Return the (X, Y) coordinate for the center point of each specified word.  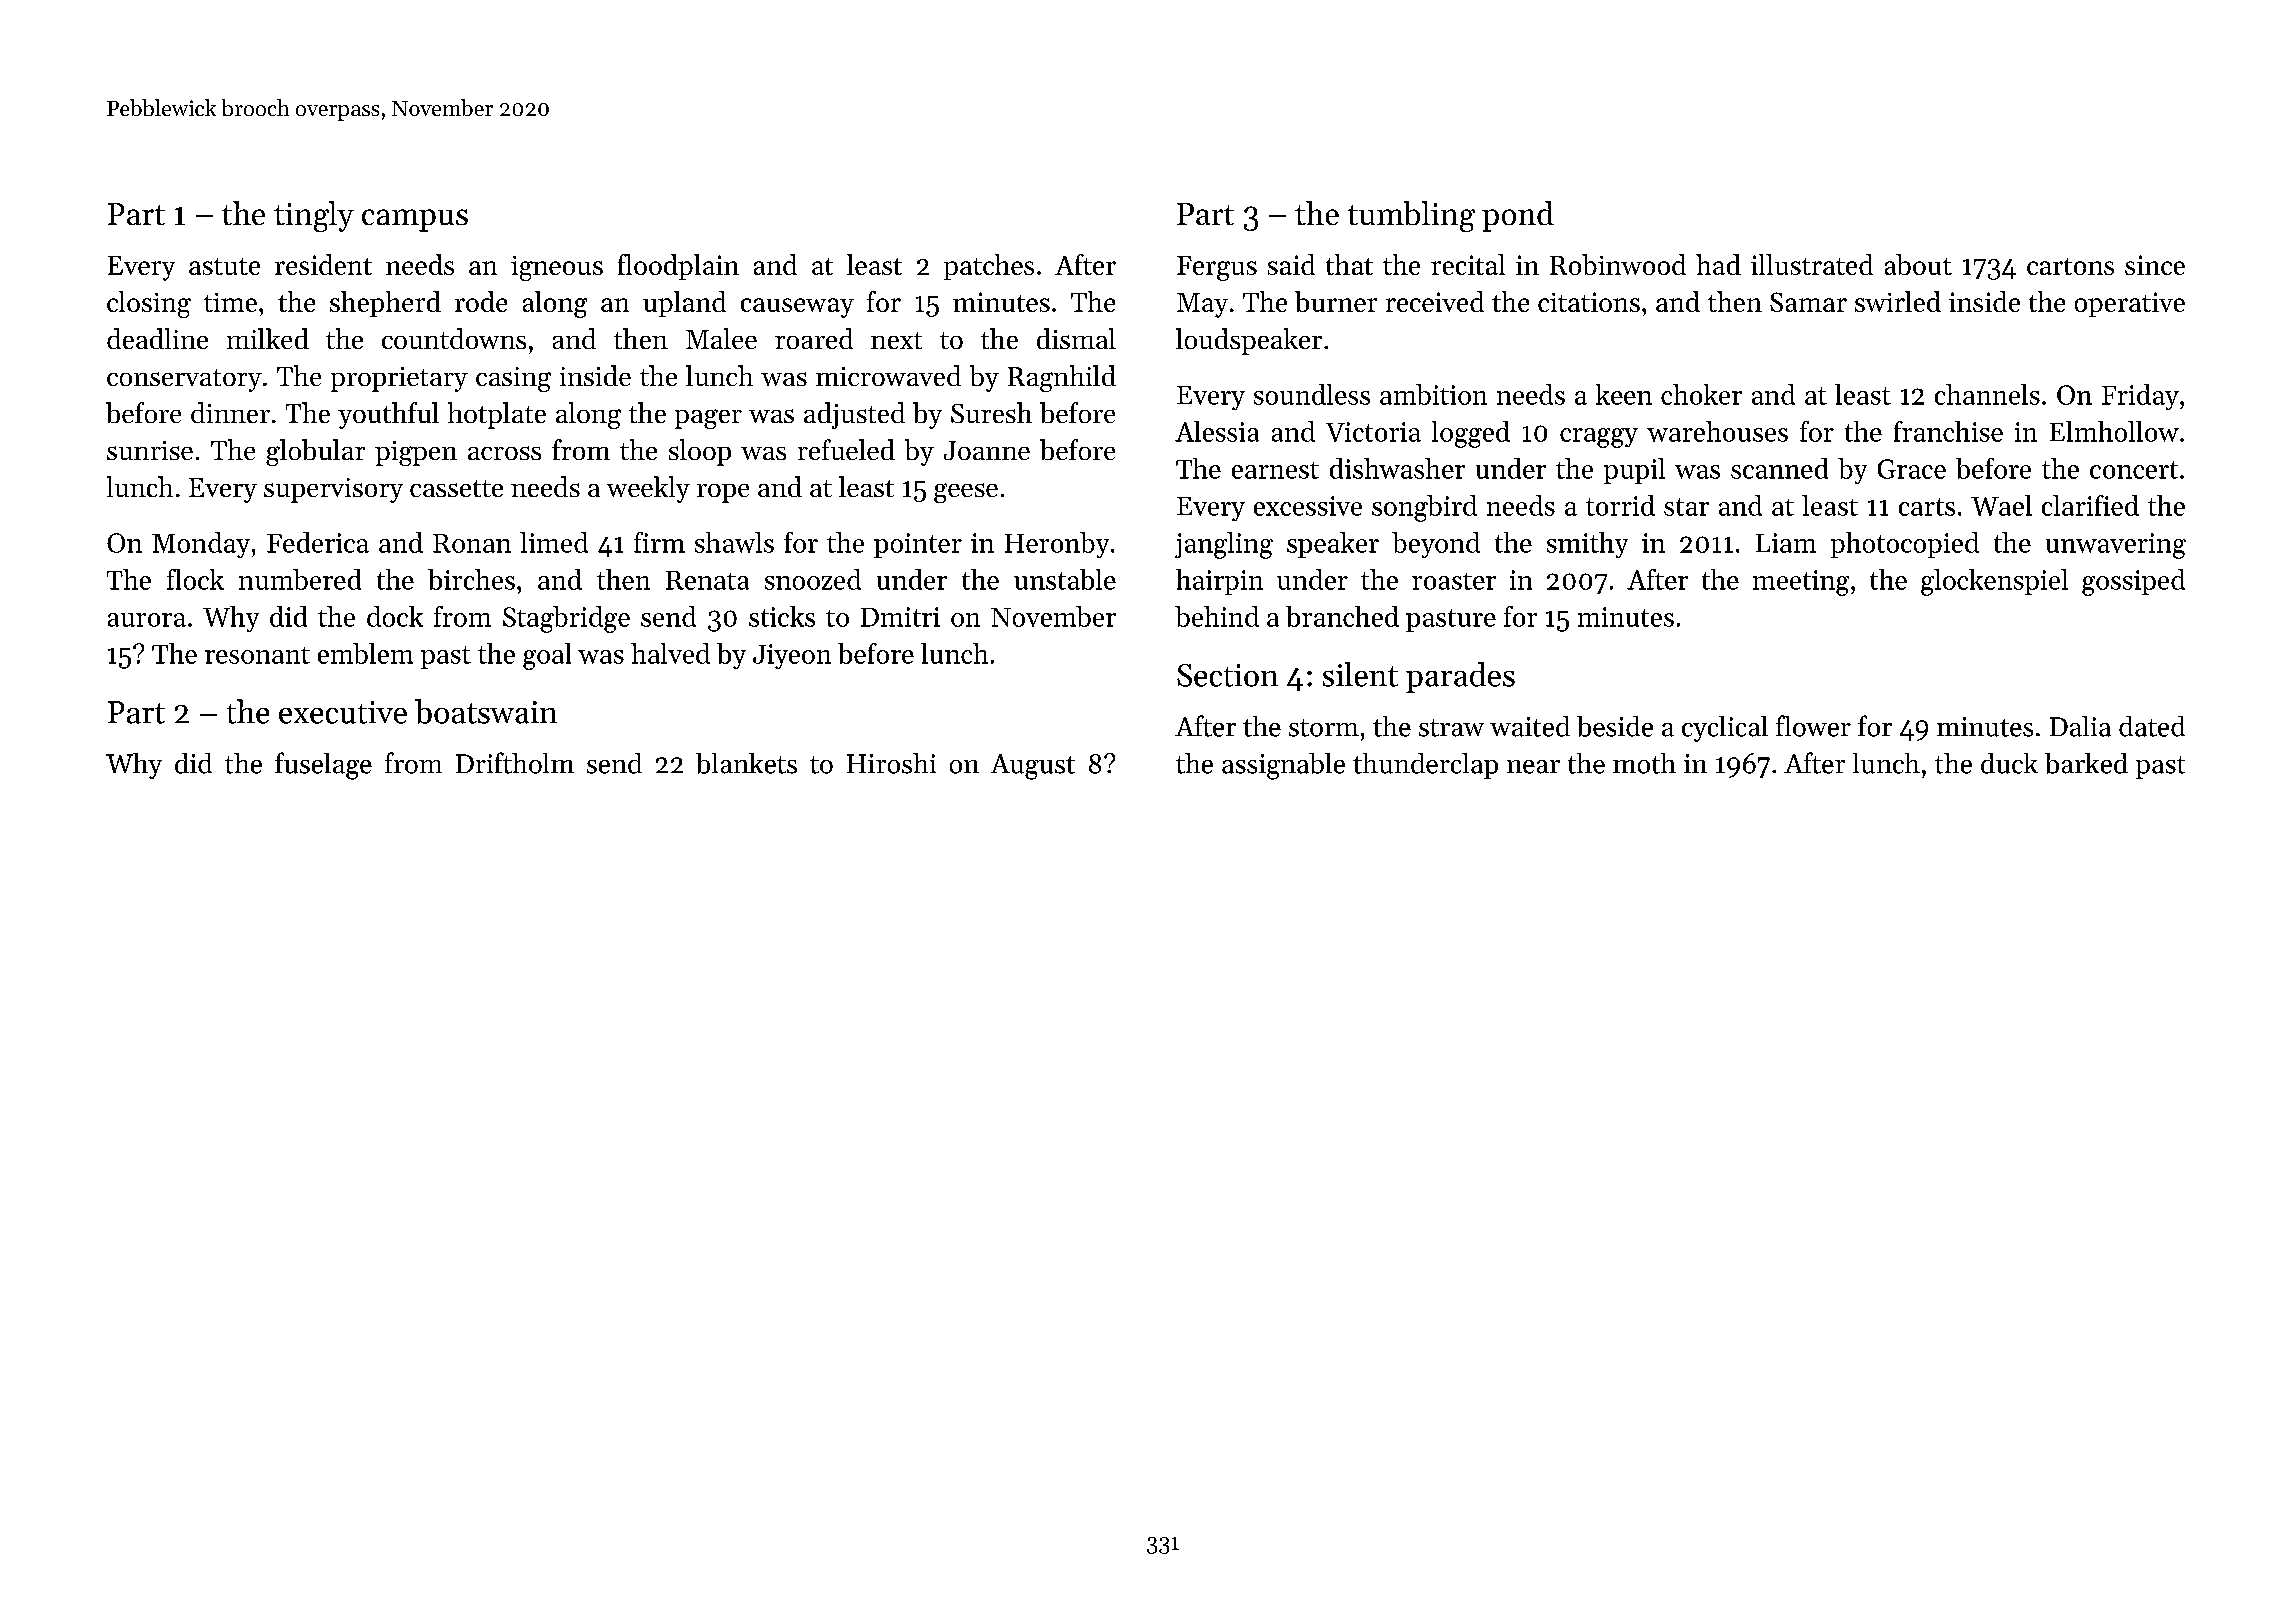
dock (395, 616)
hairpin (1219, 582)
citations (1589, 302)
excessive (1308, 506)
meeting (1801, 583)
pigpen (416, 453)
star (1686, 507)
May (1202, 305)
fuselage (323, 766)
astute (224, 266)
